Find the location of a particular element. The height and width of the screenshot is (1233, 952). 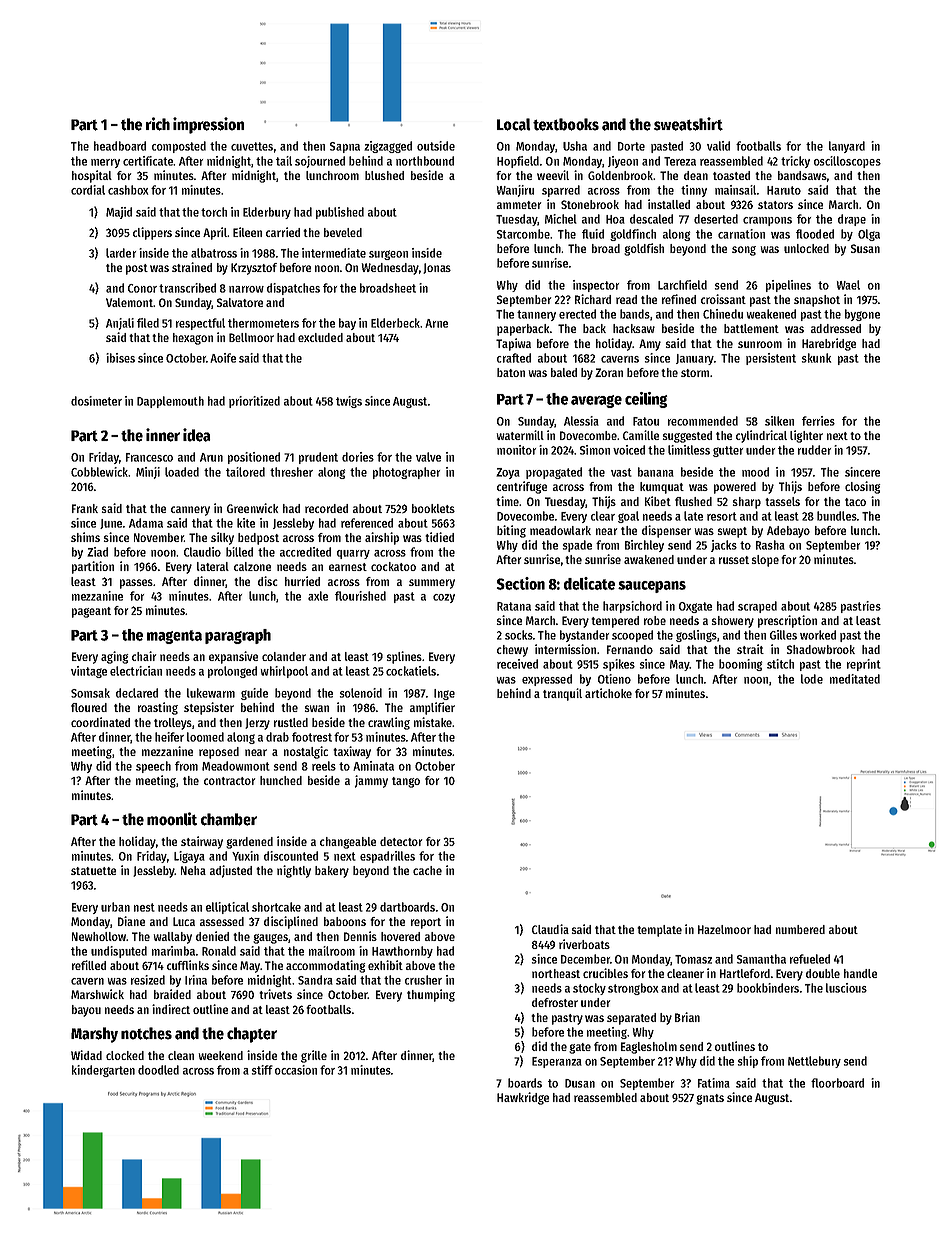

hexagon is located at coordinates (193, 339).
